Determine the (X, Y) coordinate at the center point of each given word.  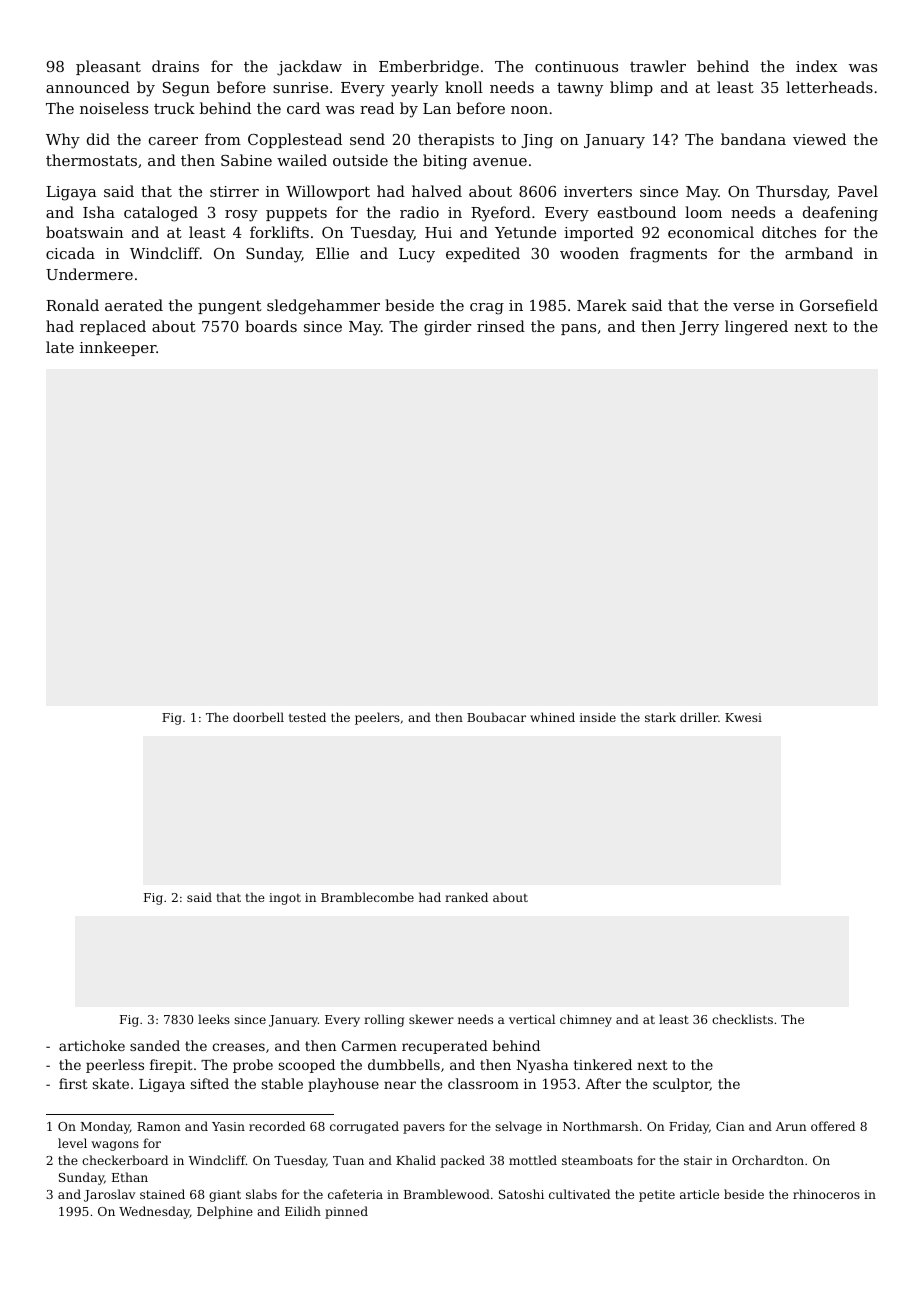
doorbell (258, 717)
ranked (466, 897)
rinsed (501, 326)
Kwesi (743, 717)
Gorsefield (839, 305)
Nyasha (543, 1066)
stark (660, 717)
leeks (214, 1019)
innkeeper (118, 348)
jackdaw (309, 68)
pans (578, 329)
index (817, 66)
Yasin (228, 1126)
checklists (742, 1019)
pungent (230, 307)
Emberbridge (429, 68)
